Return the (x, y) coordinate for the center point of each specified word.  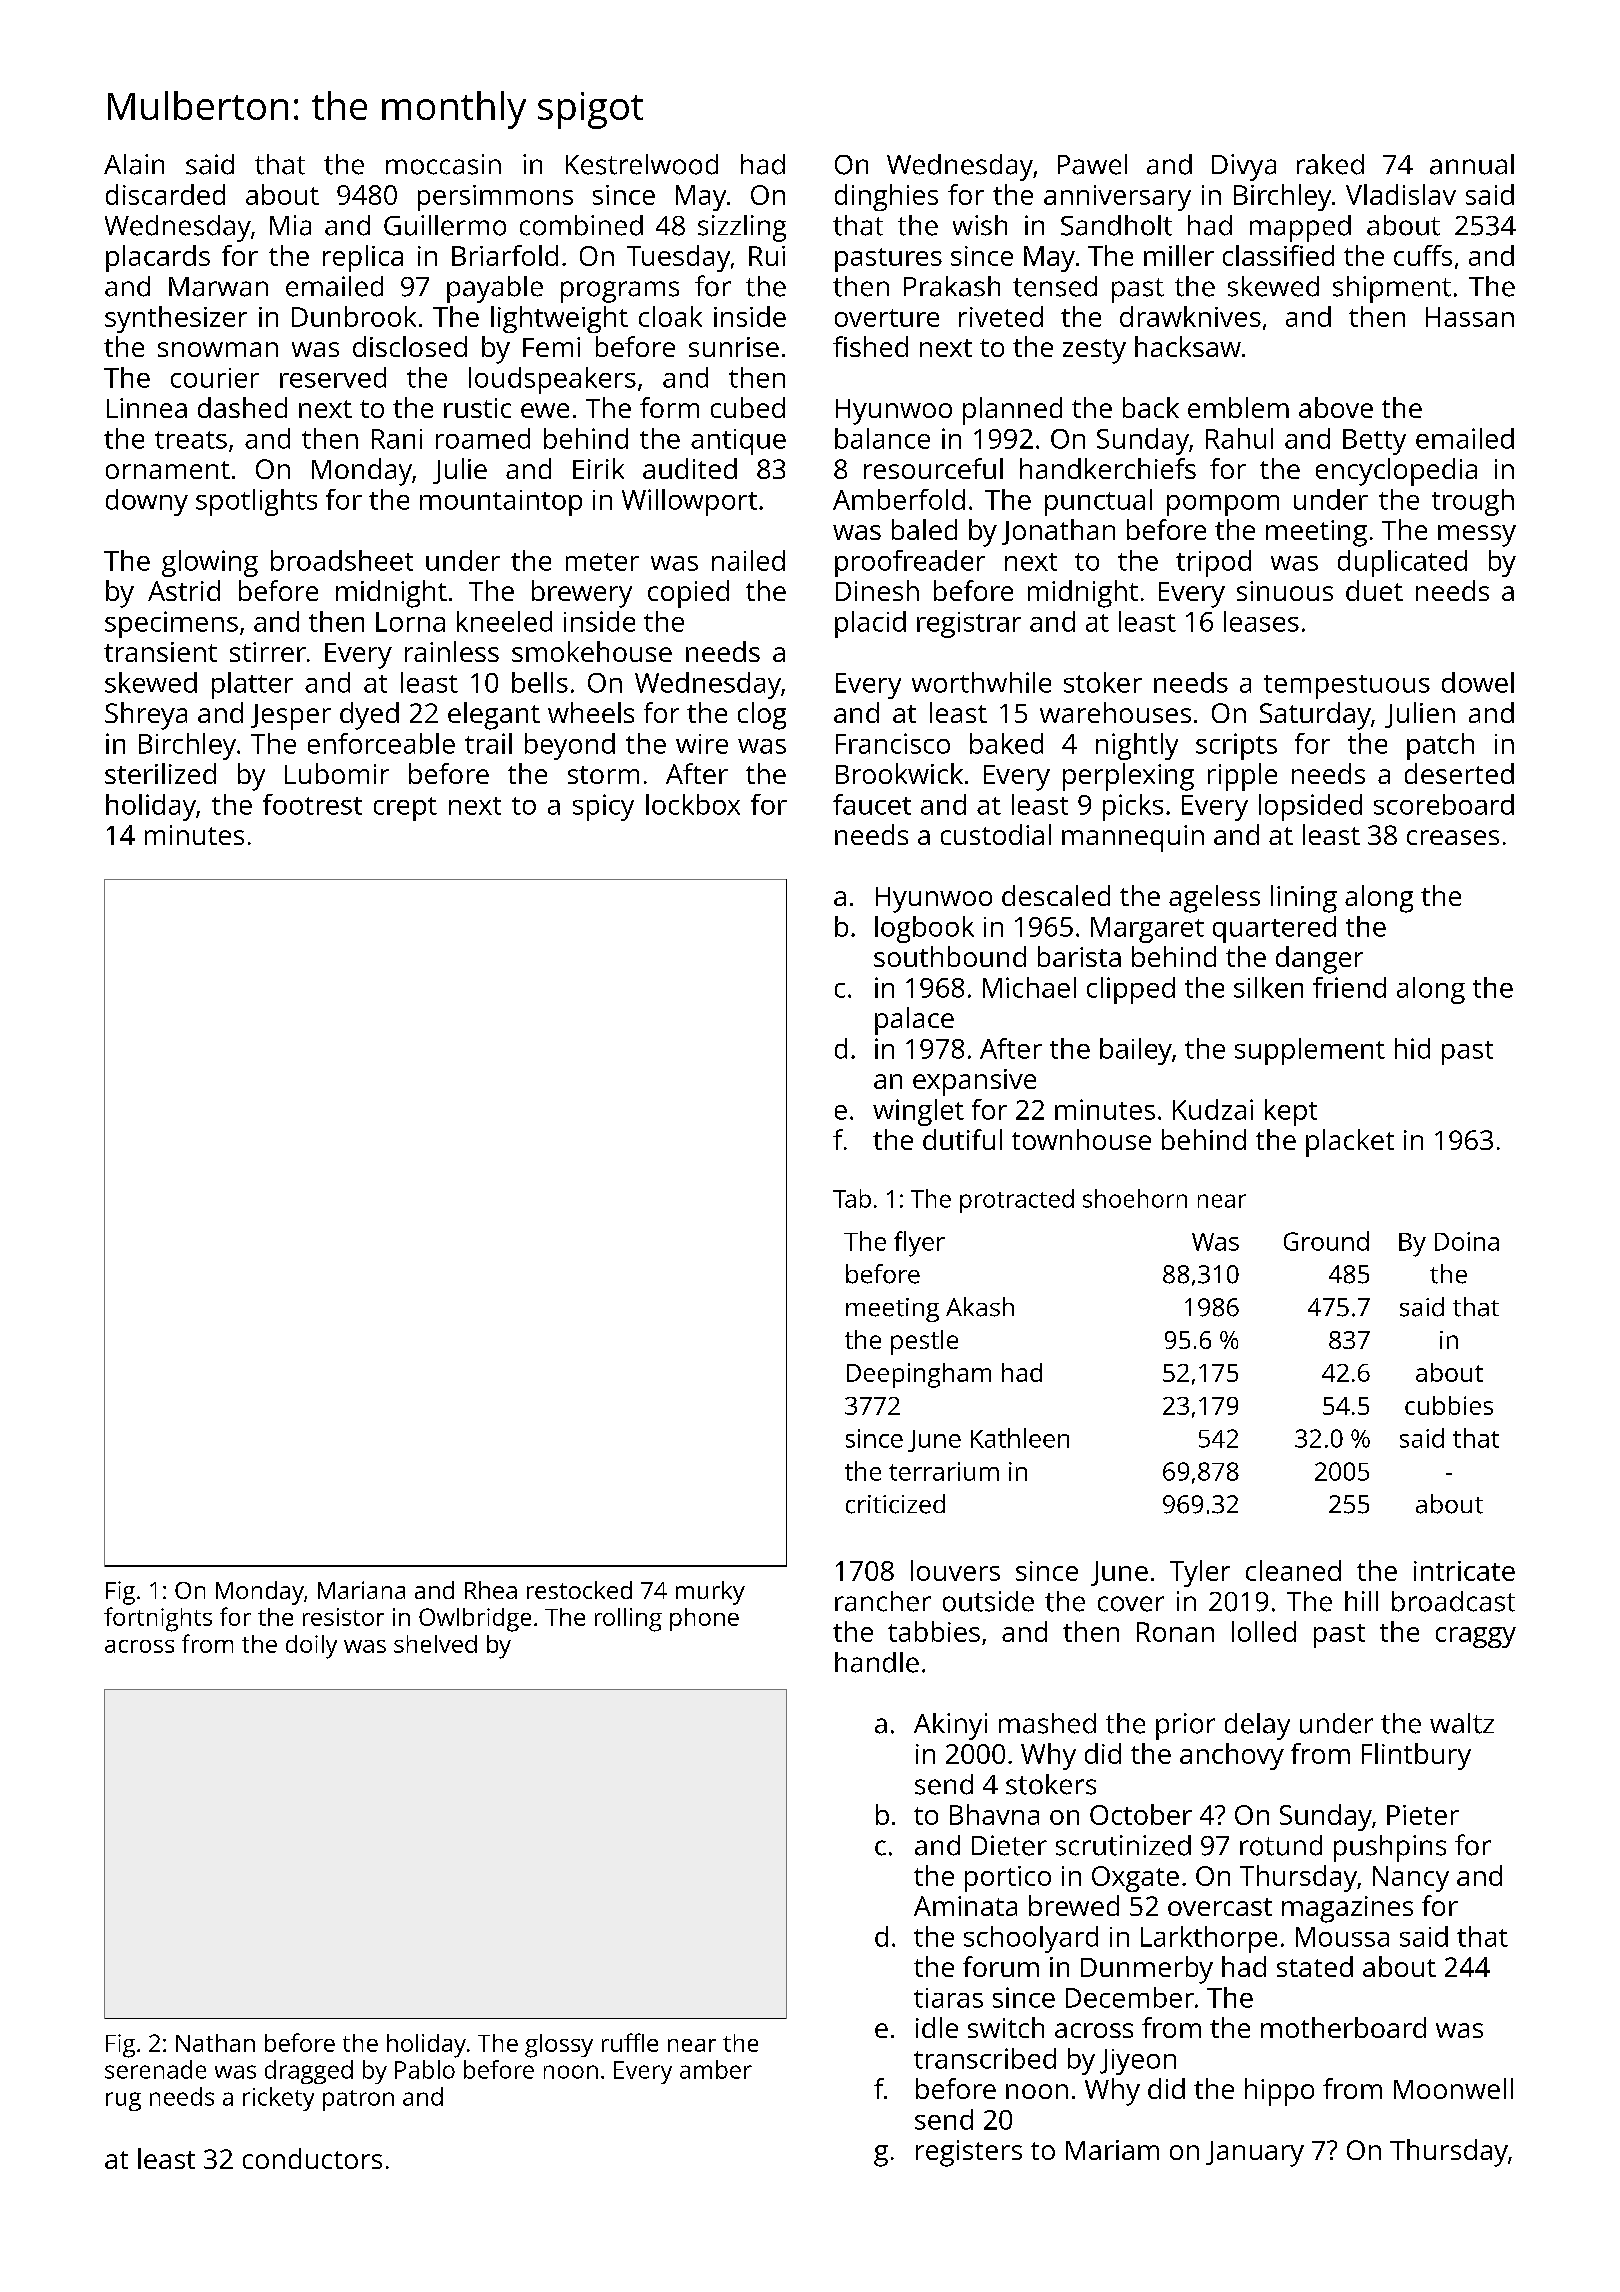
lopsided (1310, 807)
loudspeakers (552, 380)
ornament (168, 470)
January (1255, 2154)
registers (969, 2153)
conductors (312, 2158)
